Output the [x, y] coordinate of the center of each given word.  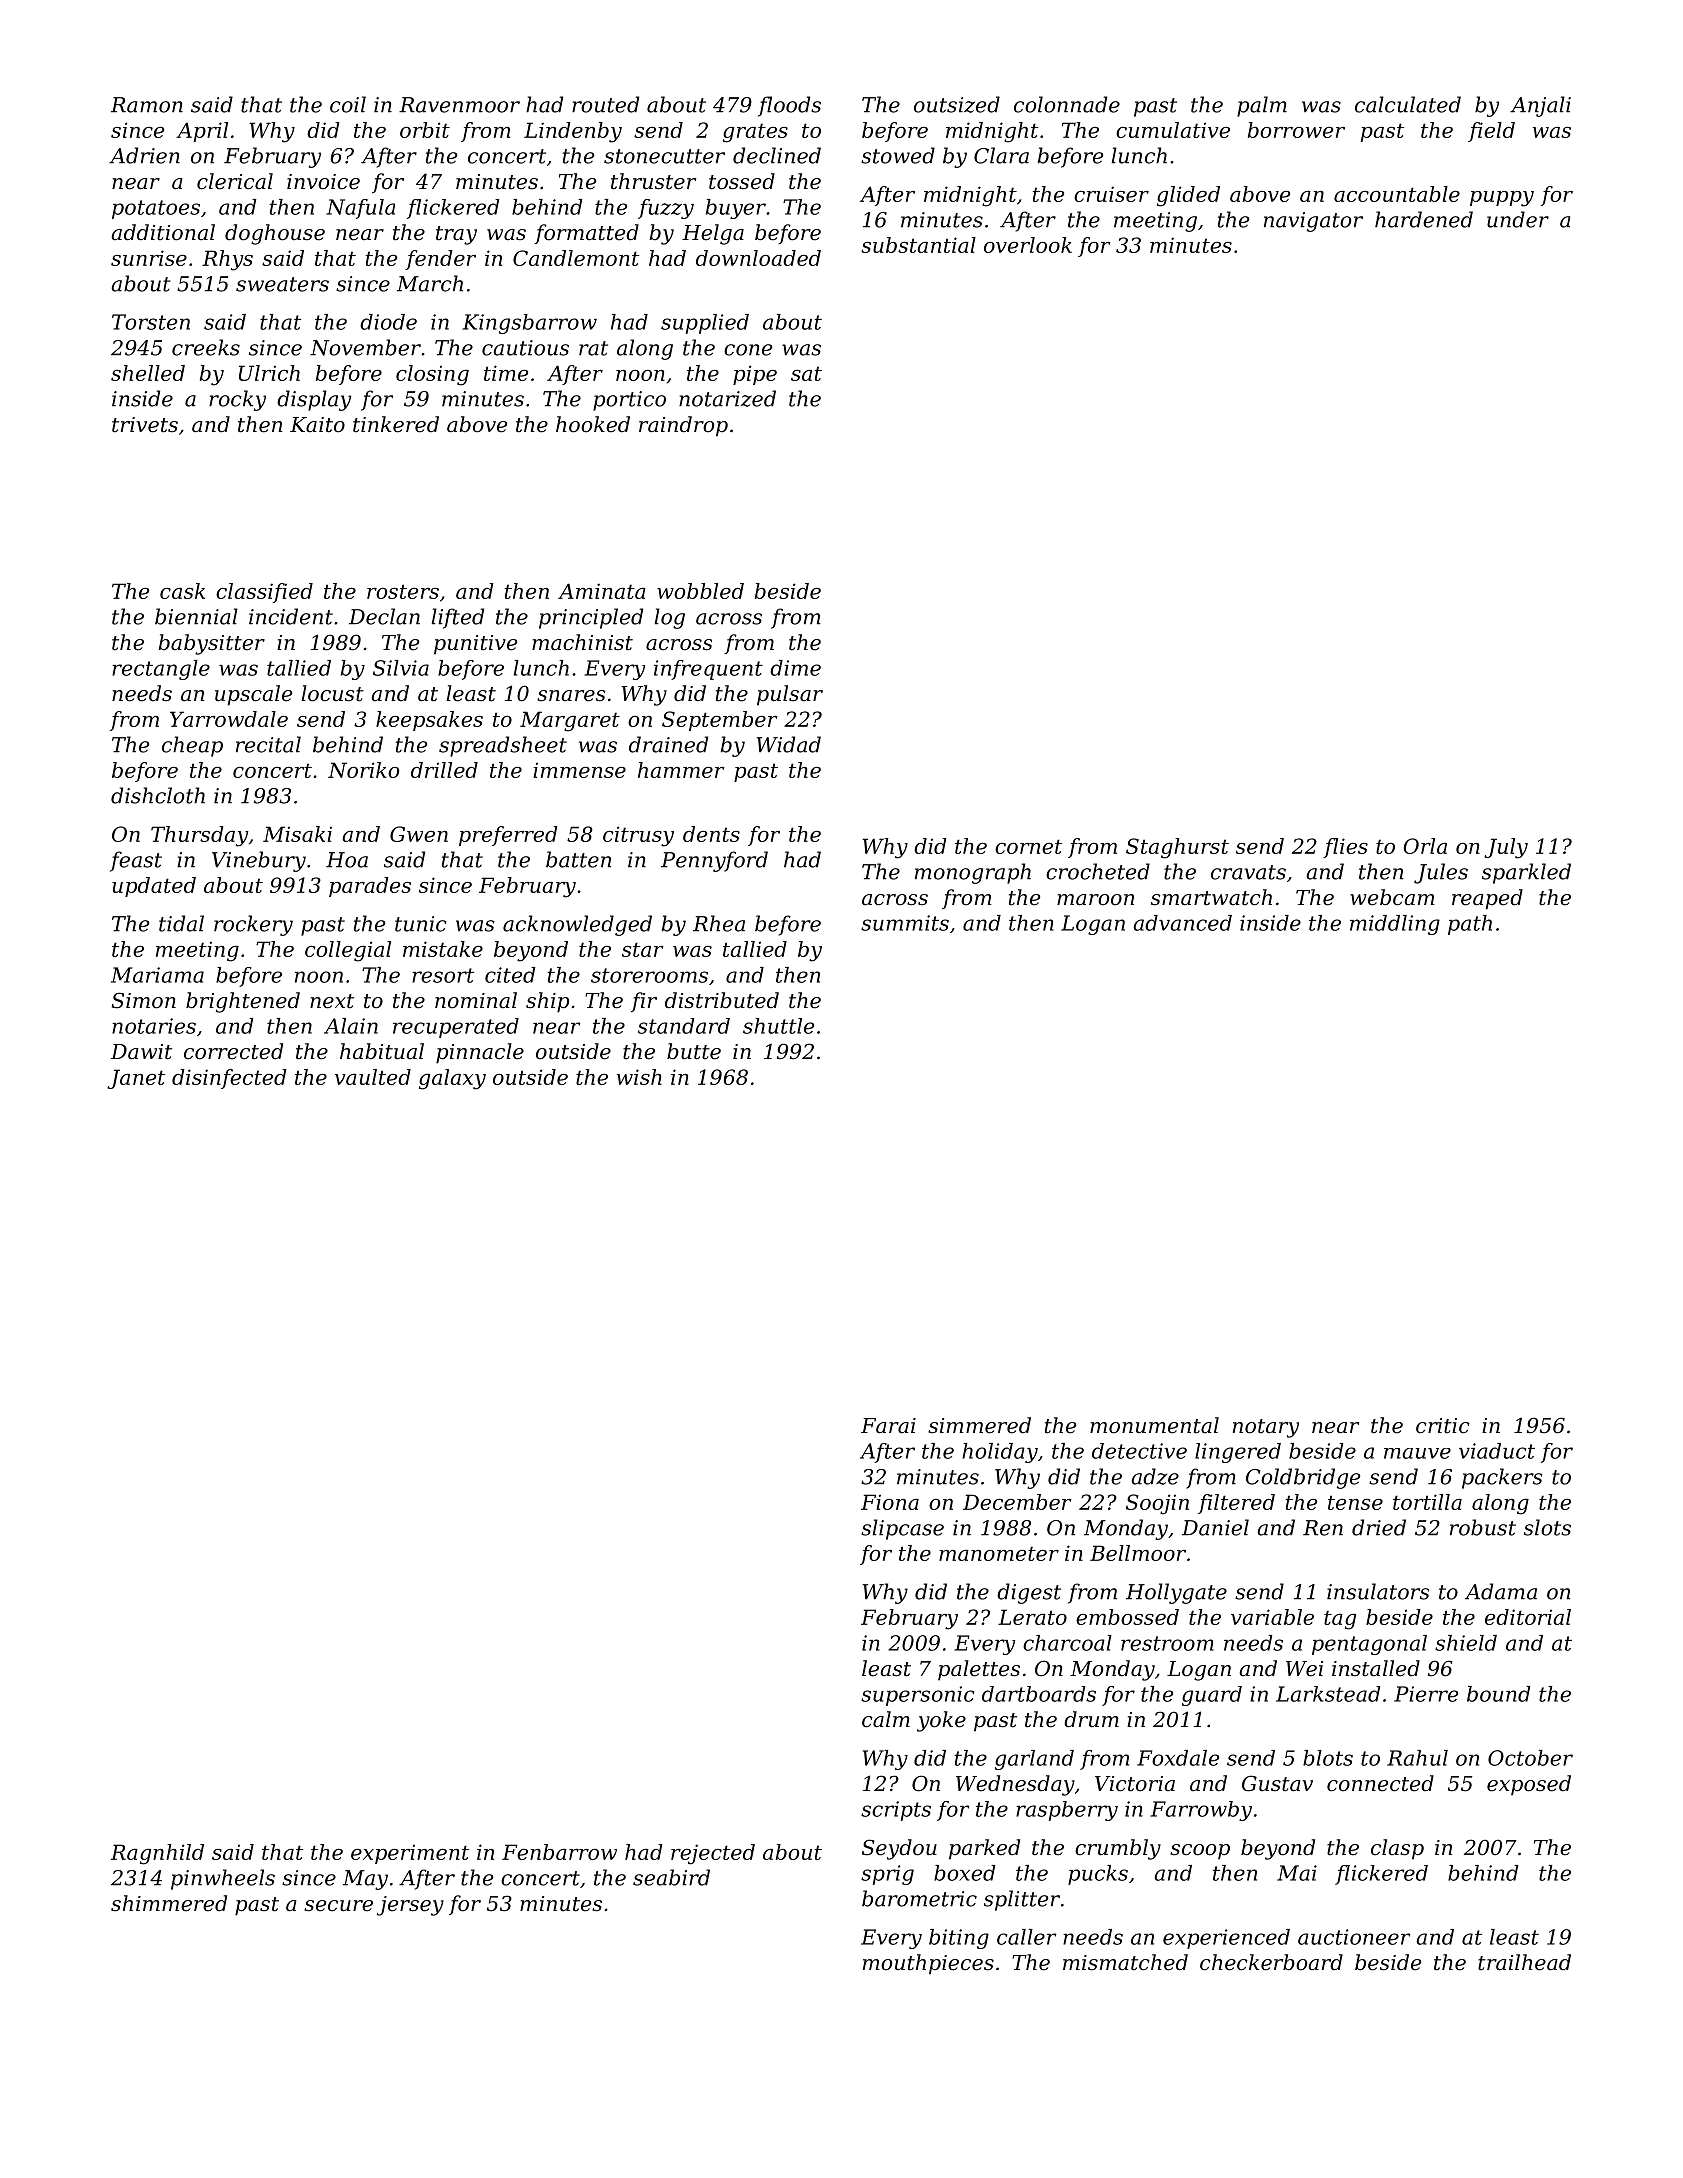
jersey [410, 1906]
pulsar [790, 695]
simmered [979, 1425]
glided [1188, 196]
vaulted [373, 1077]
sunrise [149, 258]
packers [1502, 1478]
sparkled [1526, 873]
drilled [444, 770]
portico [629, 401]
